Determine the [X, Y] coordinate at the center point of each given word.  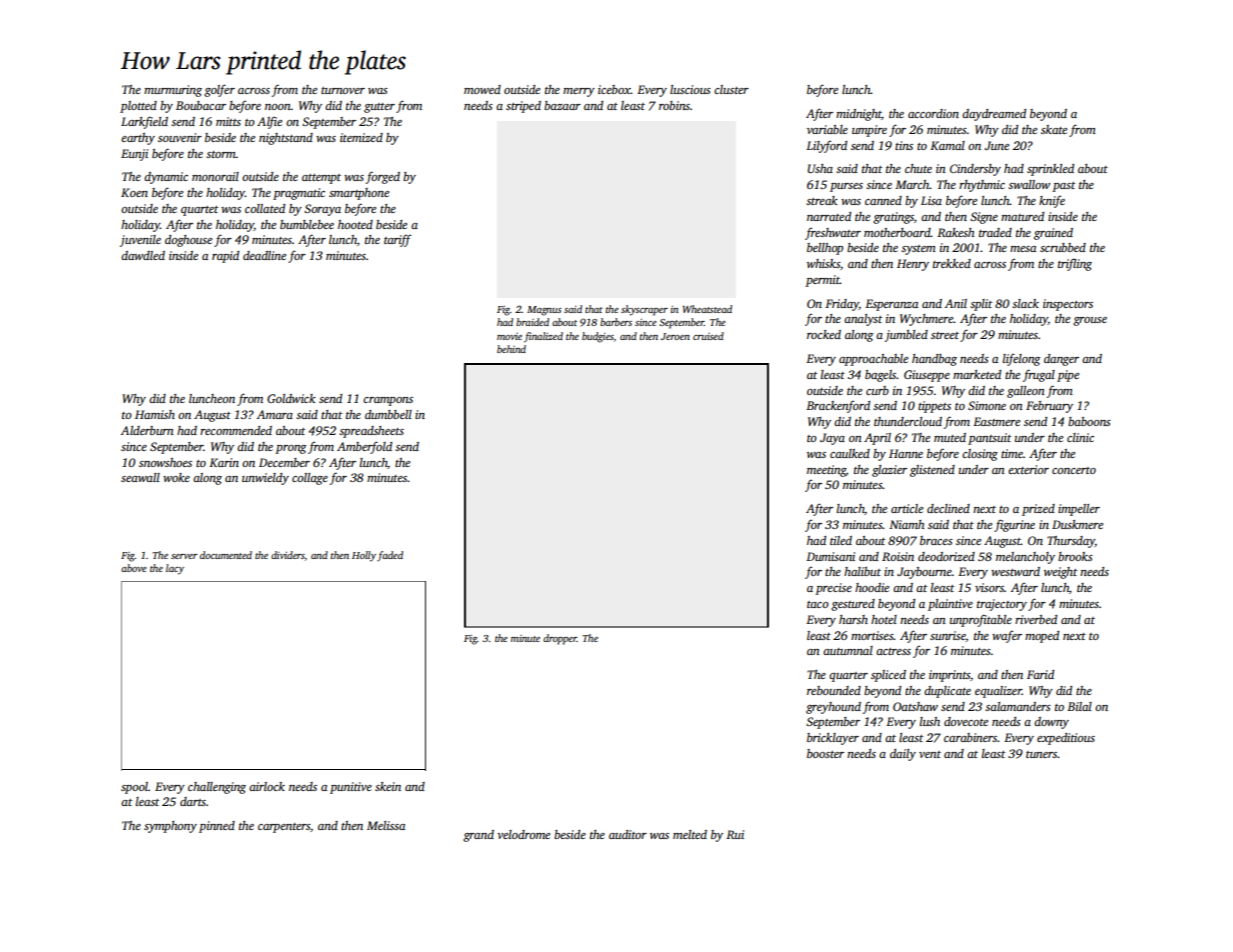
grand [478, 836]
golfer [219, 90]
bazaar [562, 105]
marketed [977, 374]
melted [690, 834]
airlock [267, 786]
